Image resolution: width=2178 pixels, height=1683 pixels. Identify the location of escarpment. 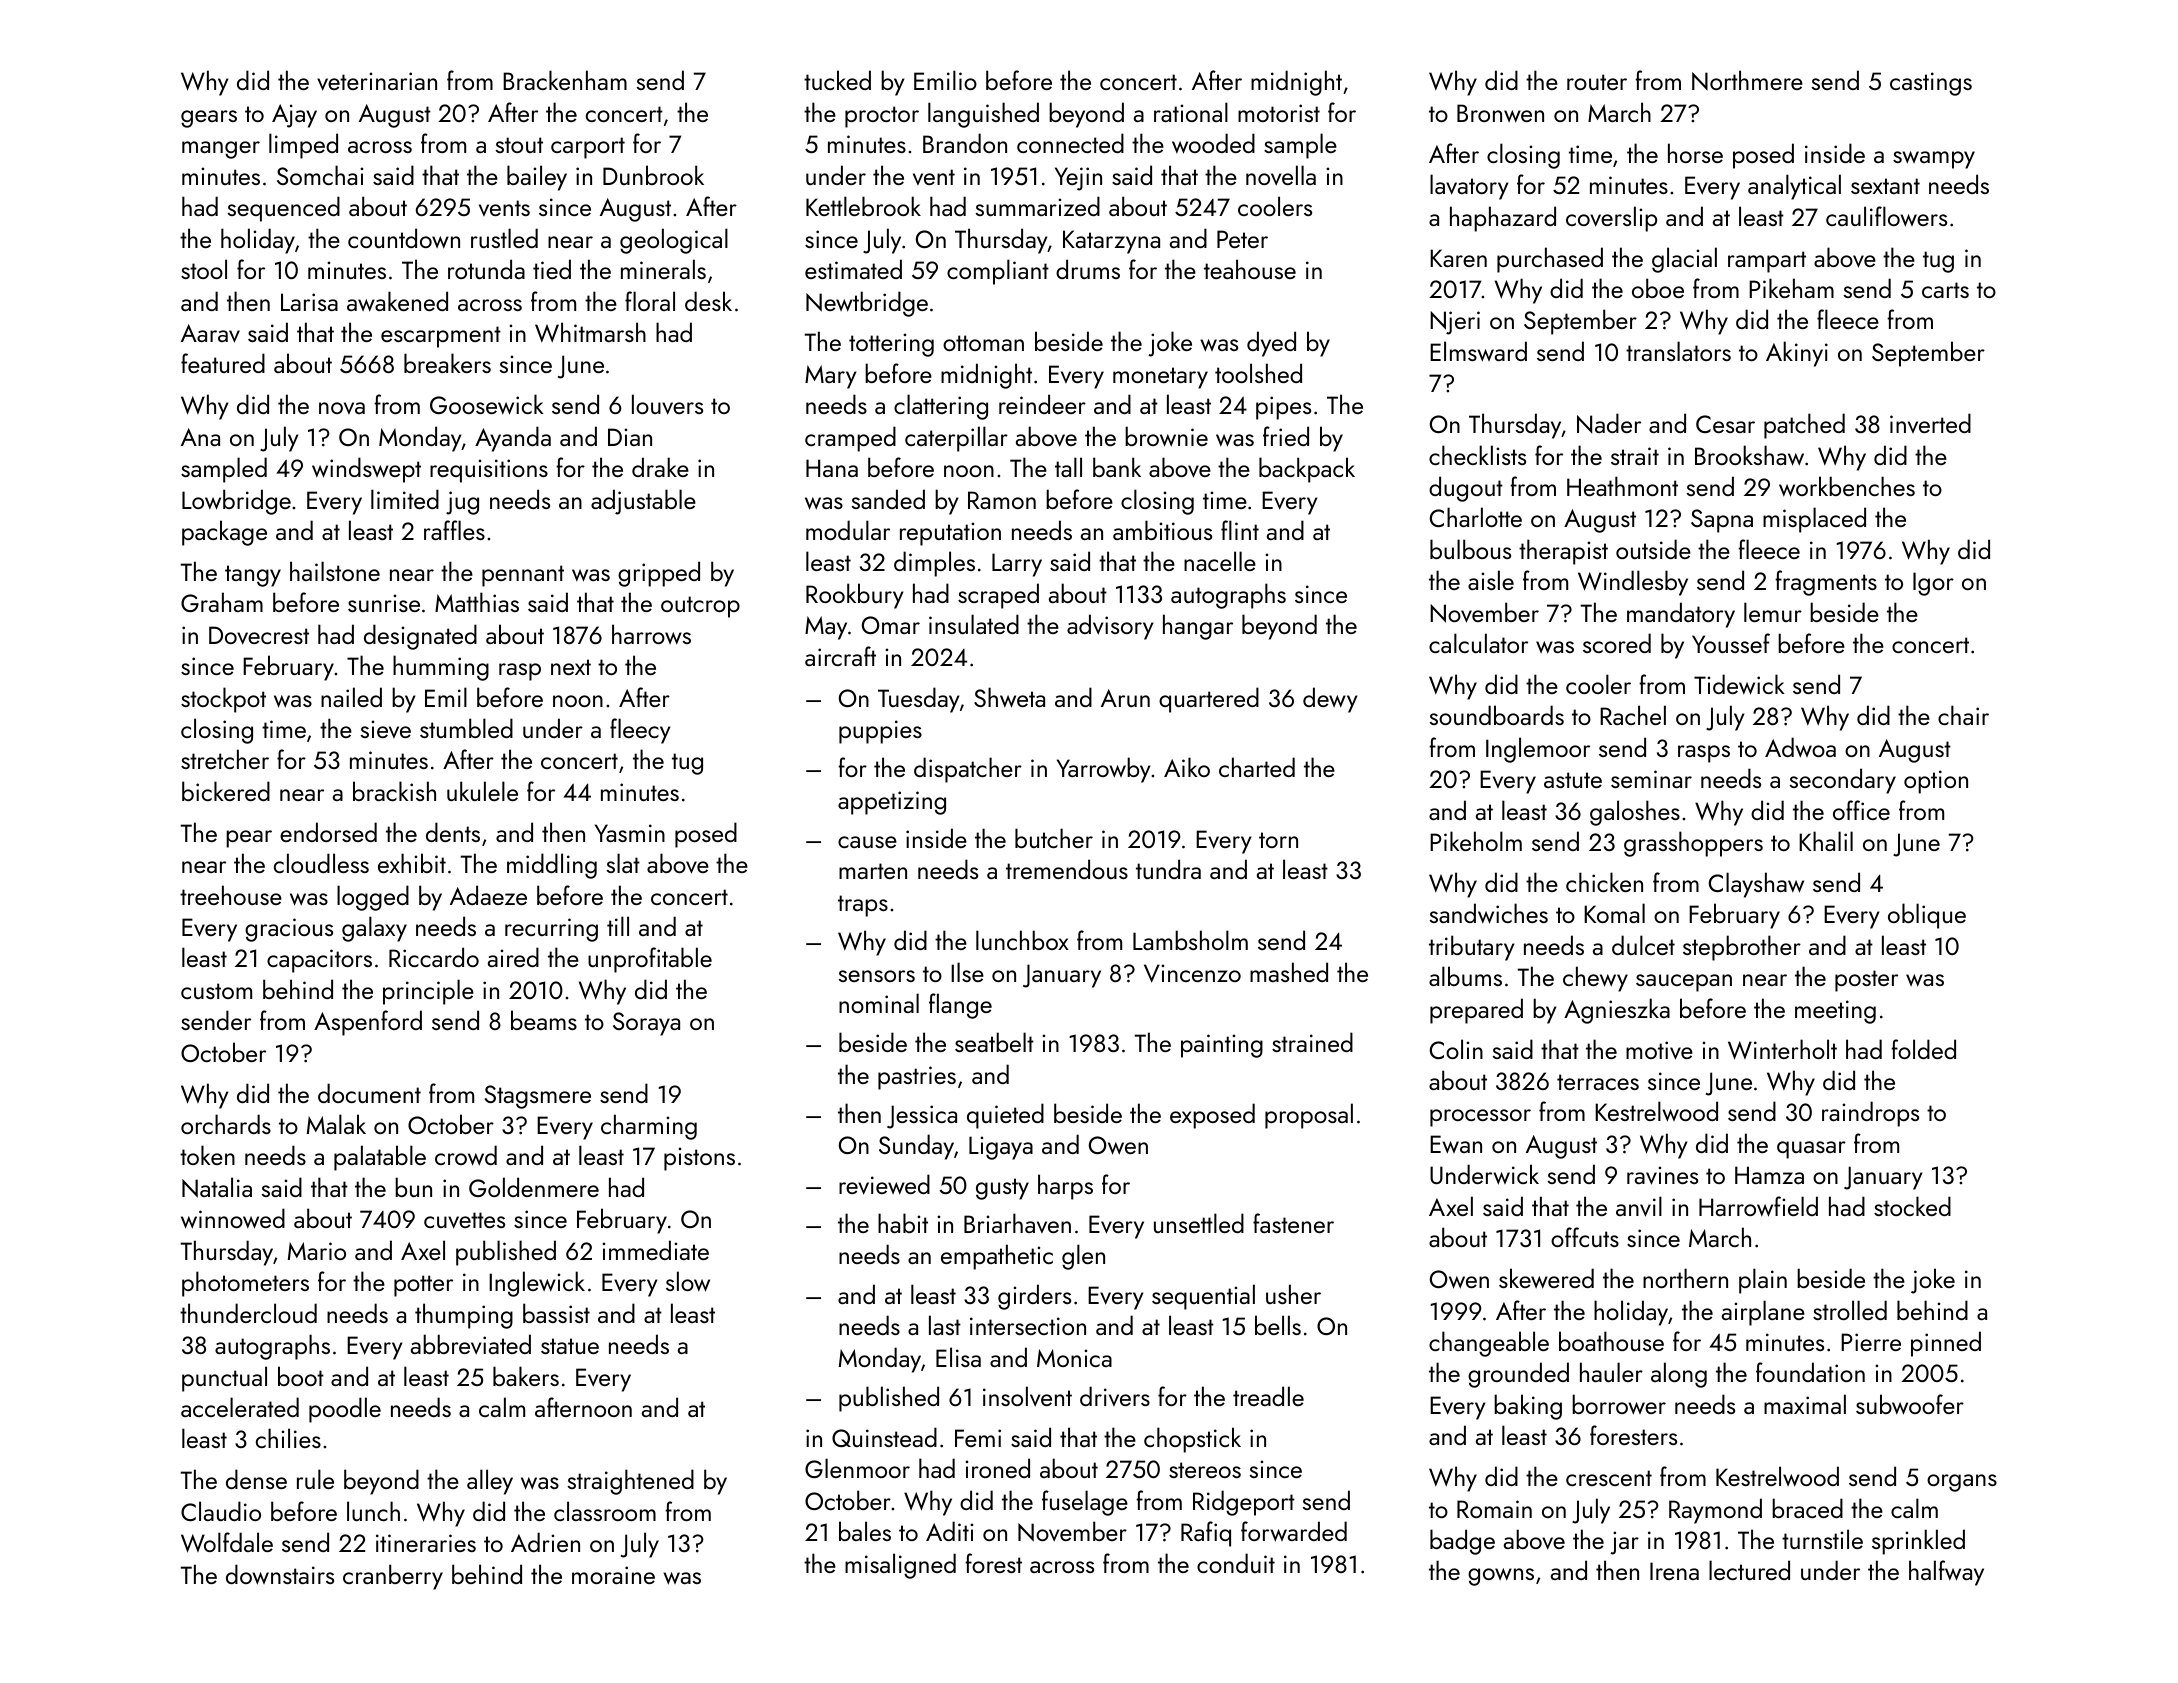
(441, 337).
